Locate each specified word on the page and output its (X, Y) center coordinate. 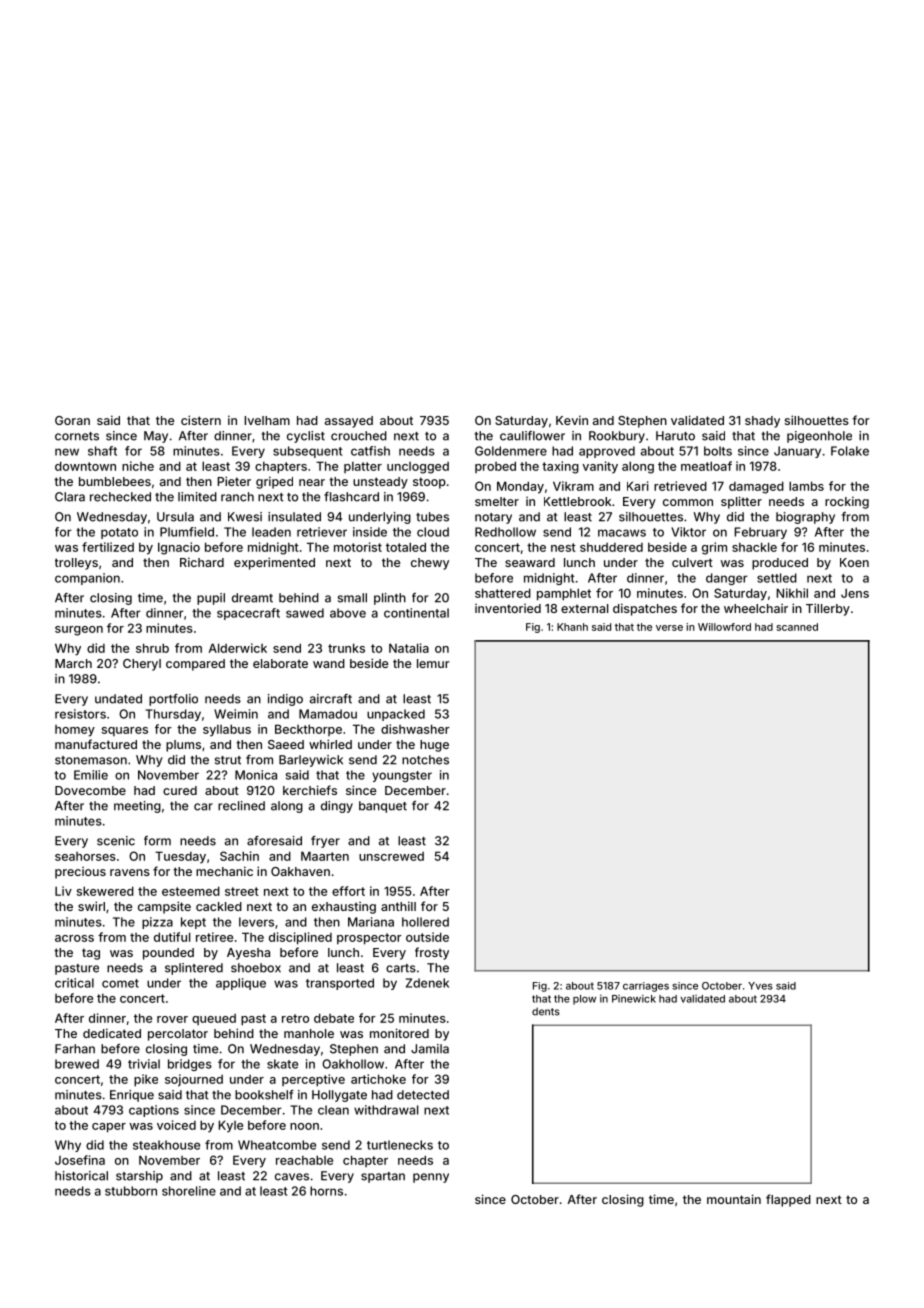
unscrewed (391, 856)
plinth (390, 599)
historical (81, 1176)
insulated (294, 517)
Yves (760, 986)
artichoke (378, 1079)
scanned (797, 627)
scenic (116, 841)
